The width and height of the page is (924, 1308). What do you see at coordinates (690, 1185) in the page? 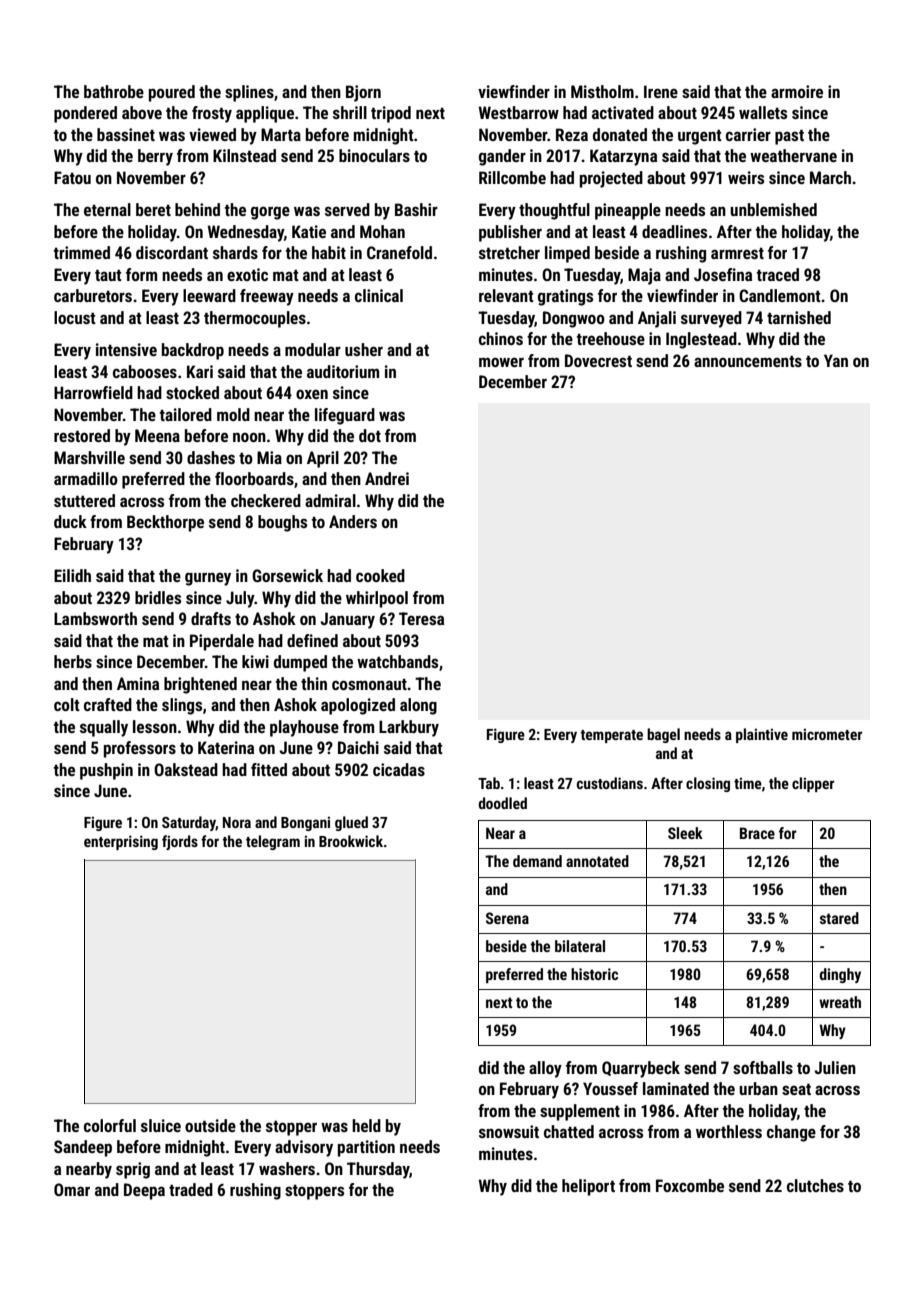
I see `Foxcombe` at bounding box center [690, 1185].
